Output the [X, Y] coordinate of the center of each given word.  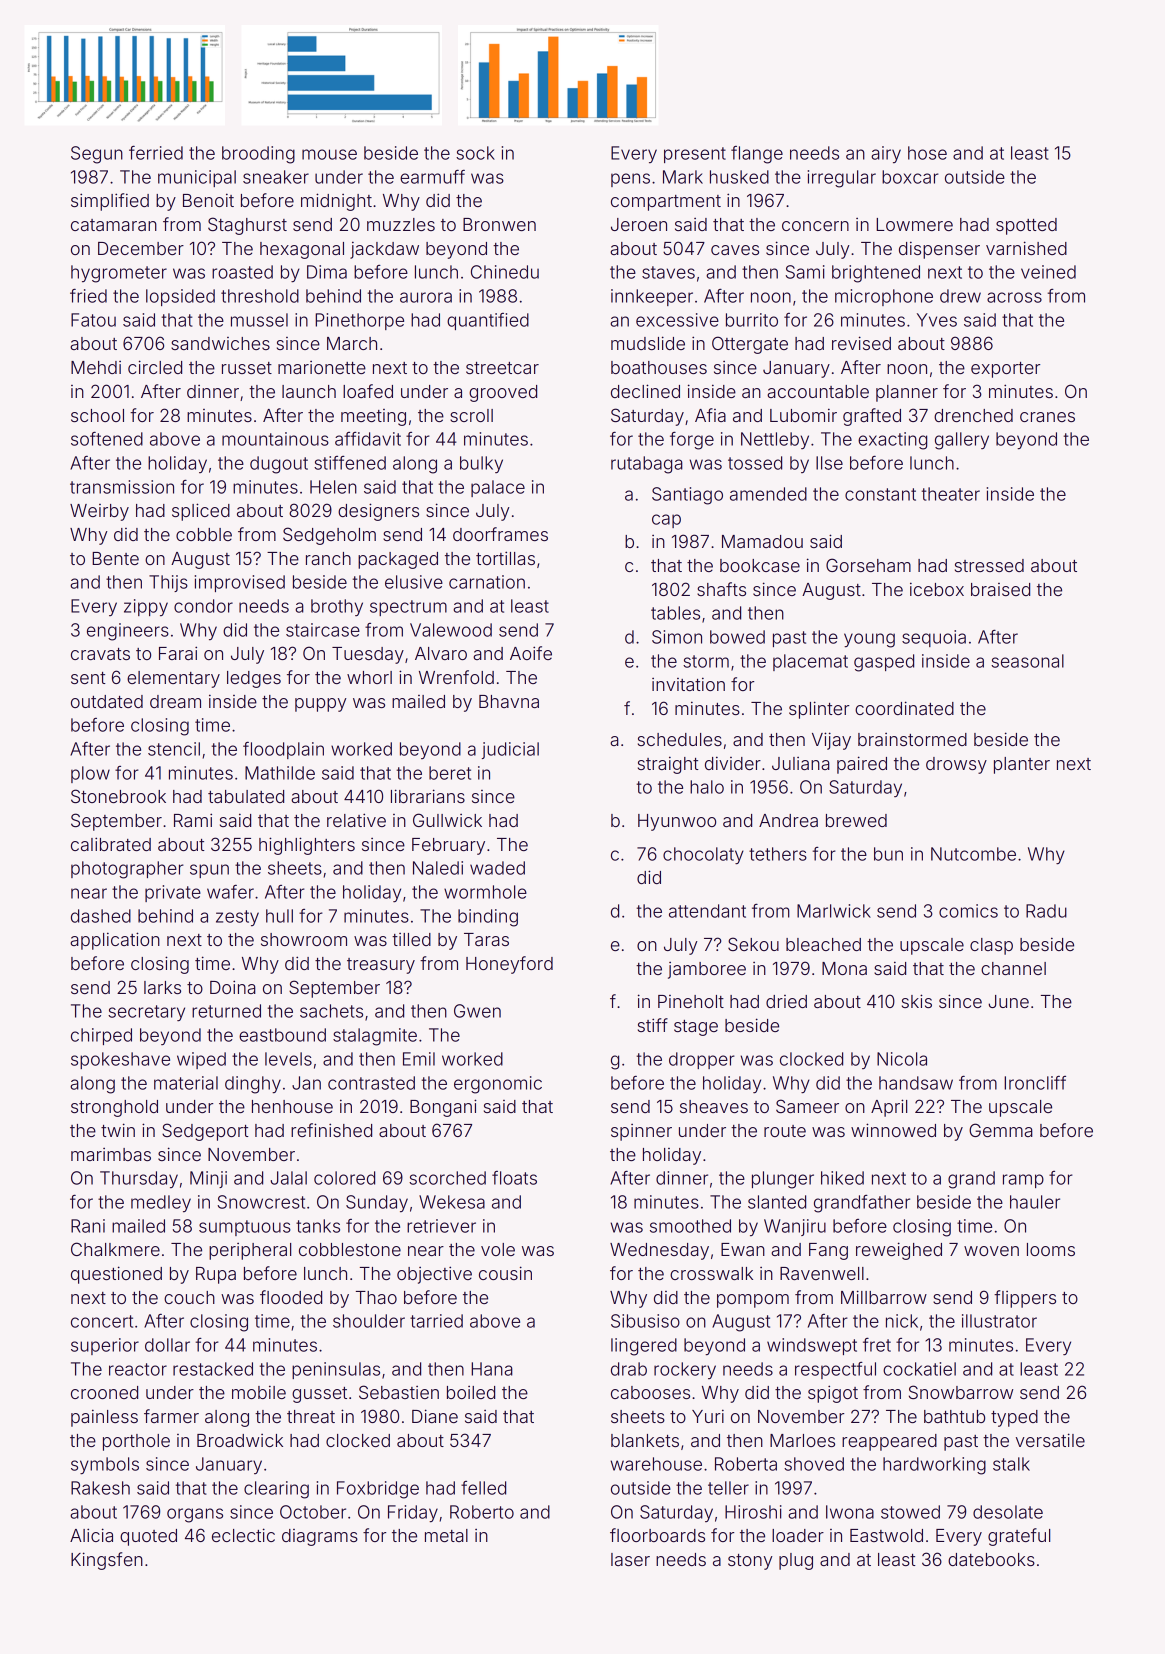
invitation [688, 684]
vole [498, 1249]
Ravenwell [822, 1273]
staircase [323, 630]
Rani [88, 1226]
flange [757, 155]
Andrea [788, 820]
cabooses [650, 1392]
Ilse [829, 463]
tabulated [246, 796]
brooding [258, 155]
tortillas [505, 558]
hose [927, 153]
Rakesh [100, 1488]
